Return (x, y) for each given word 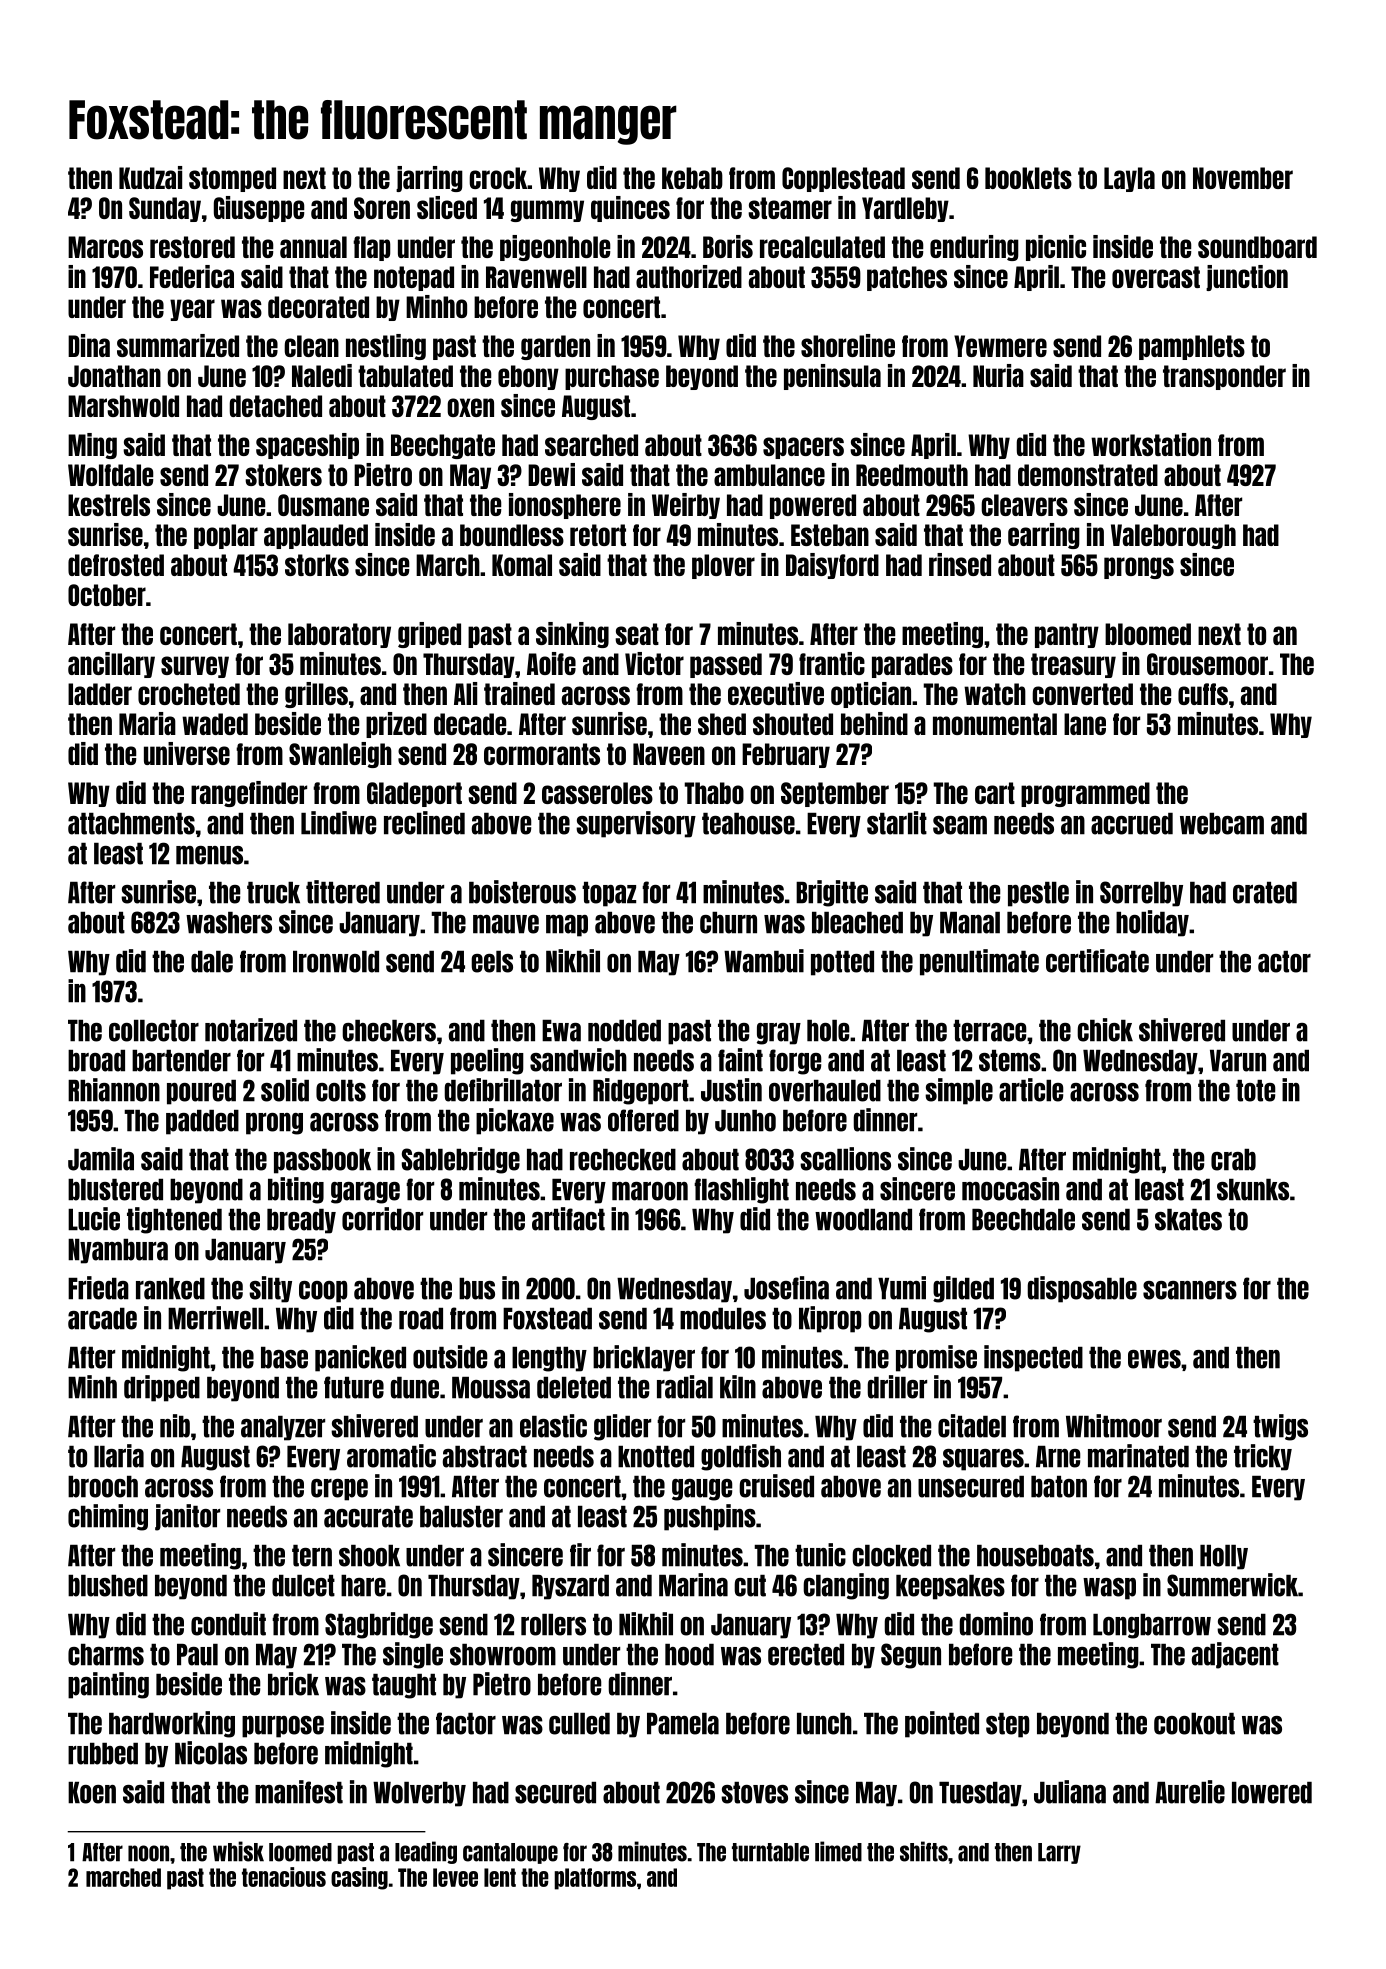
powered (813, 506)
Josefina (786, 1288)
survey (195, 667)
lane (1085, 724)
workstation (1151, 444)
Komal (522, 565)
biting (296, 1190)
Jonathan (114, 376)
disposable (1082, 1289)
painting (108, 1685)
